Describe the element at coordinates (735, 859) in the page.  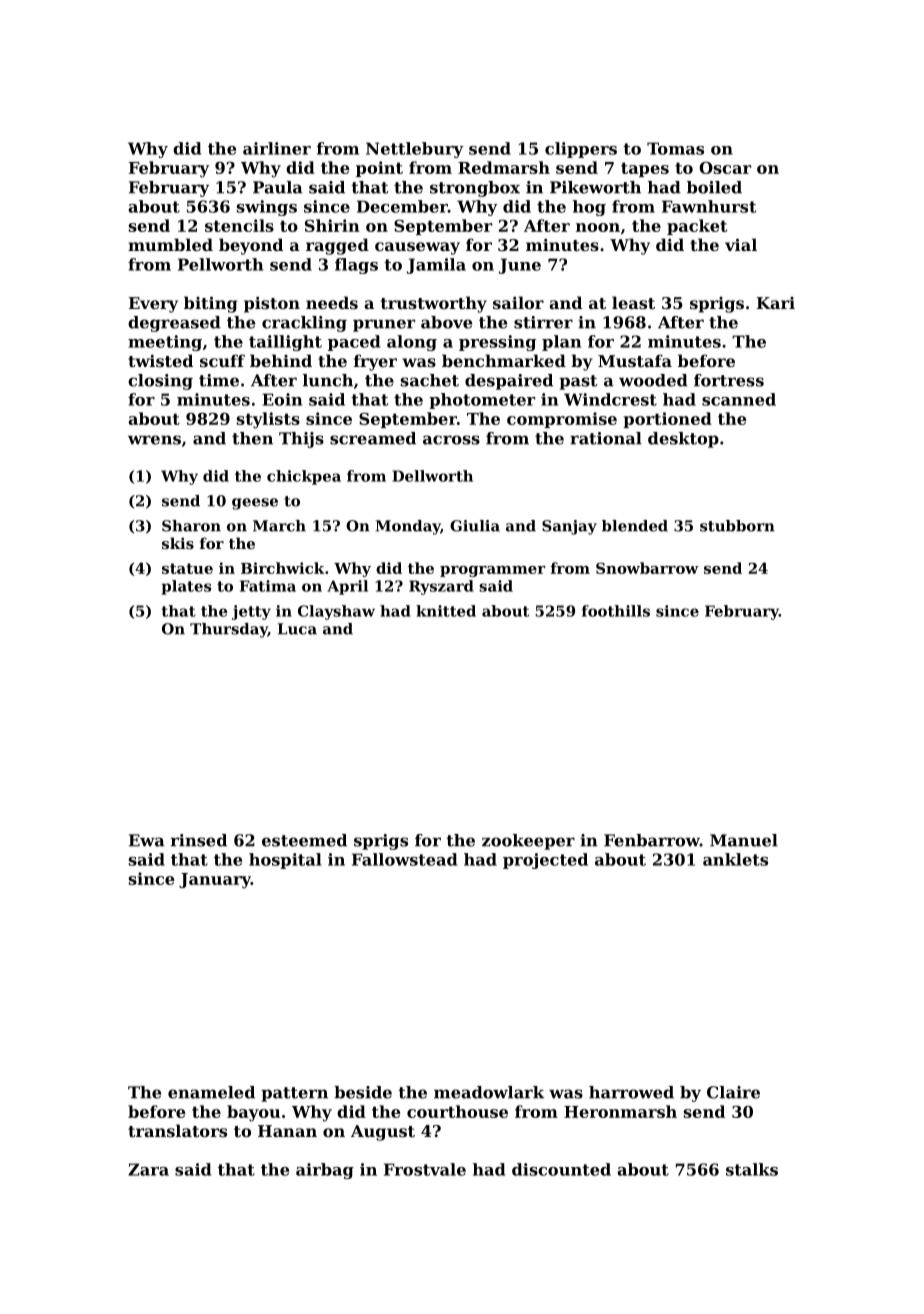
I see `anklets` at that location.
